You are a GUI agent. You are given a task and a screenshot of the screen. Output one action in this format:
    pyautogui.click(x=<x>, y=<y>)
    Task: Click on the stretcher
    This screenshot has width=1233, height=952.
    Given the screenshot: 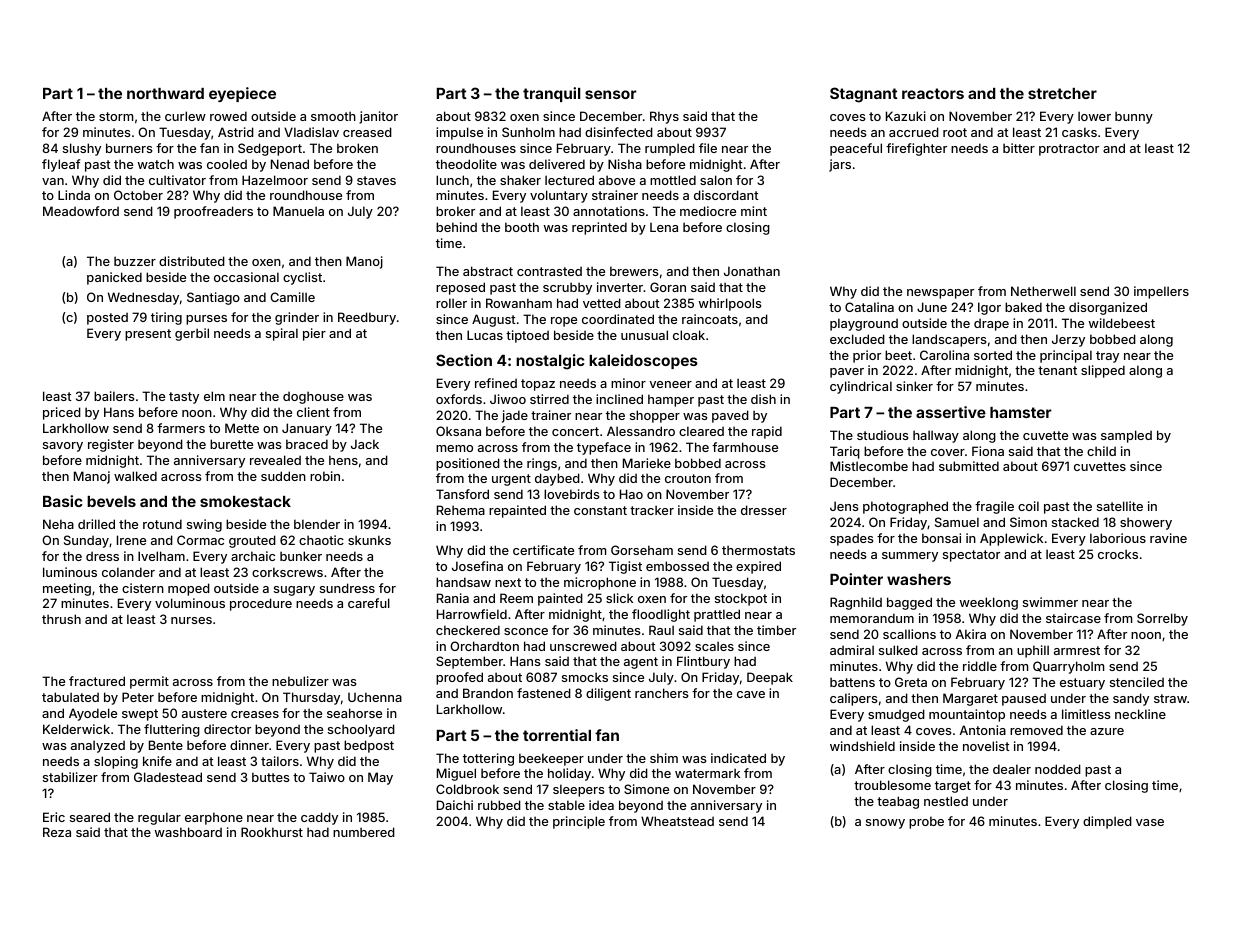 What is the action you would take?
    pyautogui.click(x=1062, y=93)
